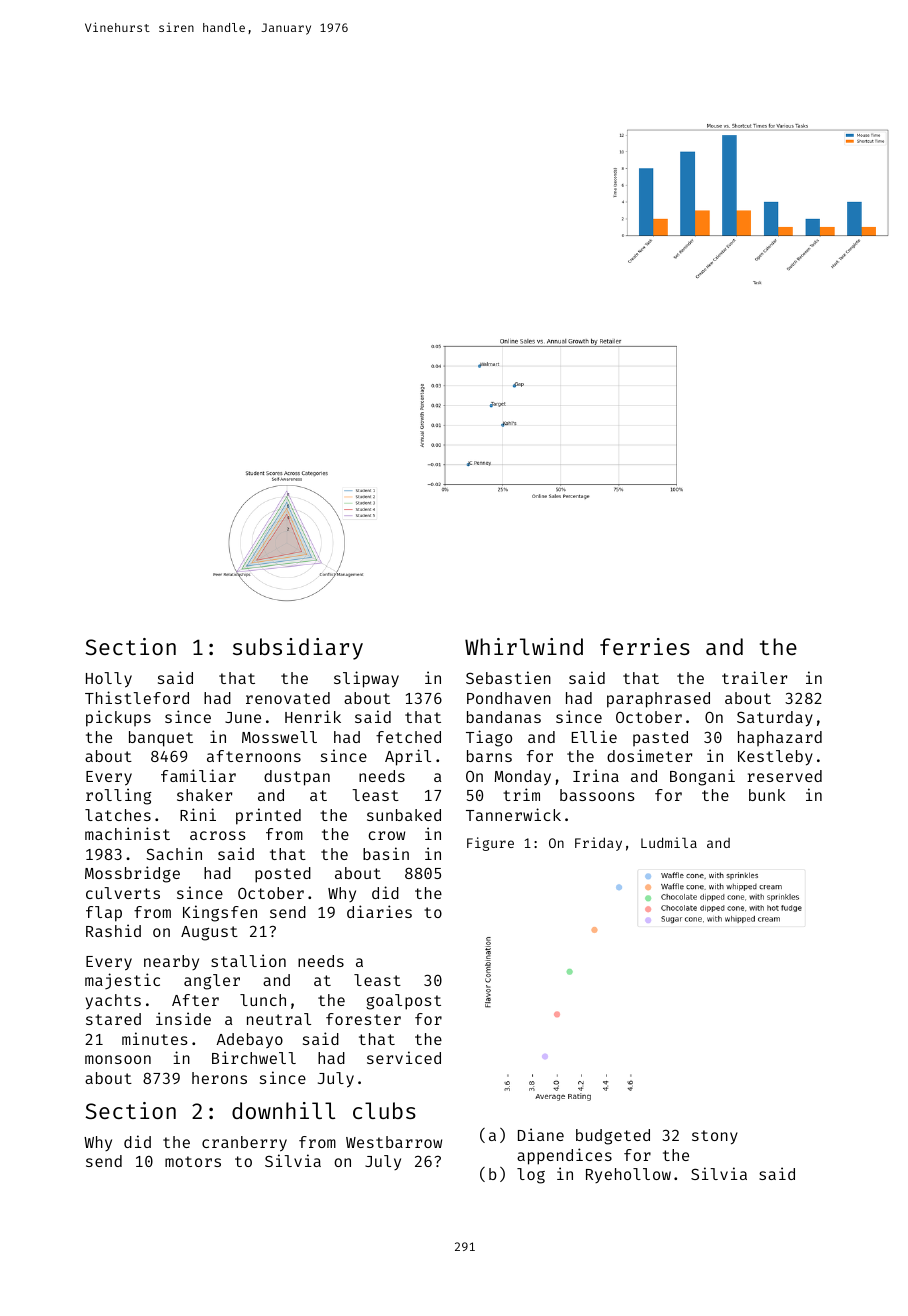  Describe the element at coordinates (669, 842) in the page. I see `Ludmila` at that location.
